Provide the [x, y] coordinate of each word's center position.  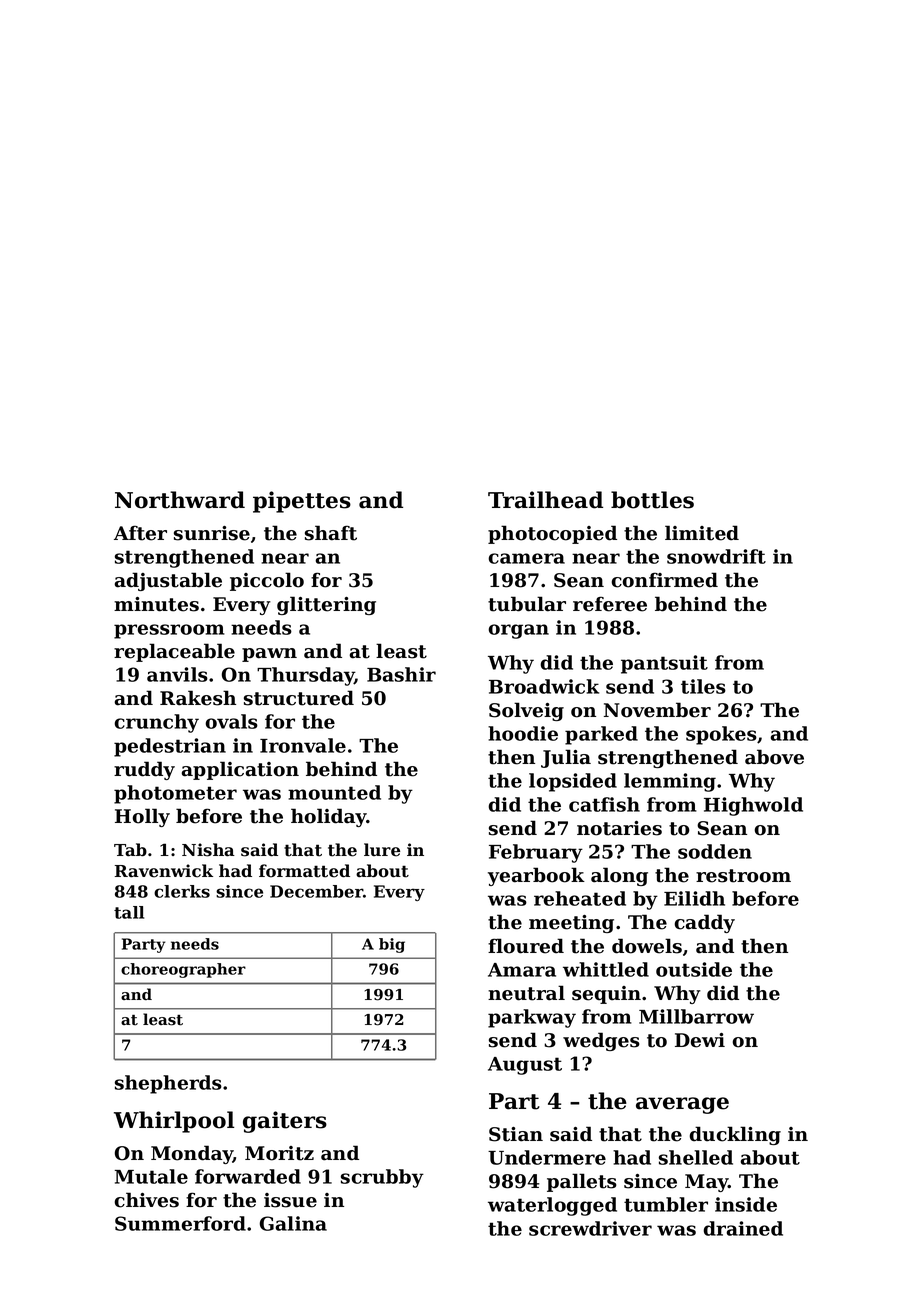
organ [518, 631]
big [392, 945]
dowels [647, 946]
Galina [293, 1223]
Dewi [700, 1040]
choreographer [183, 970]
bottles [652, 500]
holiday [329, 817]
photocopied [552, 534]
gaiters [285, 1122]
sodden [715, 851]
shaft [331, 533]
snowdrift [716, 556]
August [525, 1066]
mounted [334, 792]
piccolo [267, 581]
